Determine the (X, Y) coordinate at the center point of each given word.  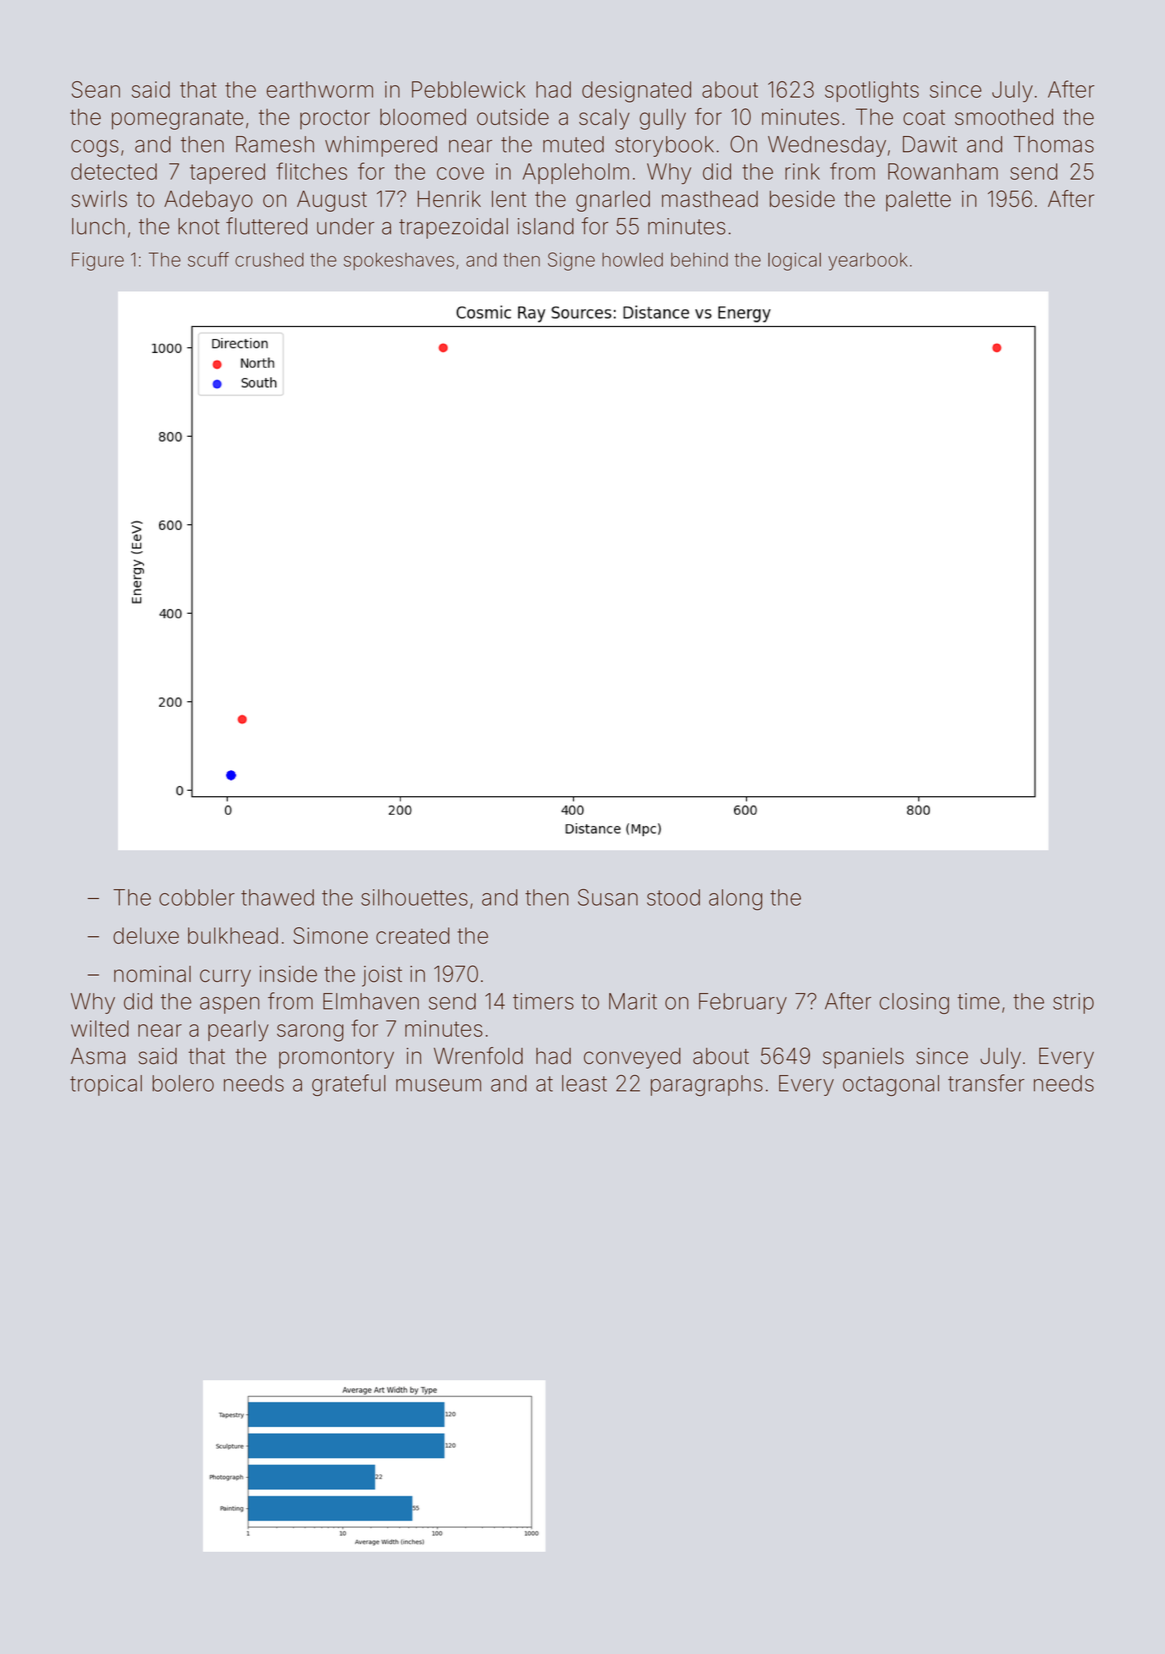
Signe (571, 261)
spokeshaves (399, 261)
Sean (96, 89)
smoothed (1004, 116)
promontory (336, 1059)
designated (636, 92)
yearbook (868, 262)
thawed (277, 897)
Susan (608, 897)
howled (632, 260)
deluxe (146, 935)
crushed (269, 260)
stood (673, 897)
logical (794, 261)
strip (1073, 1003)
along (735, 899)
